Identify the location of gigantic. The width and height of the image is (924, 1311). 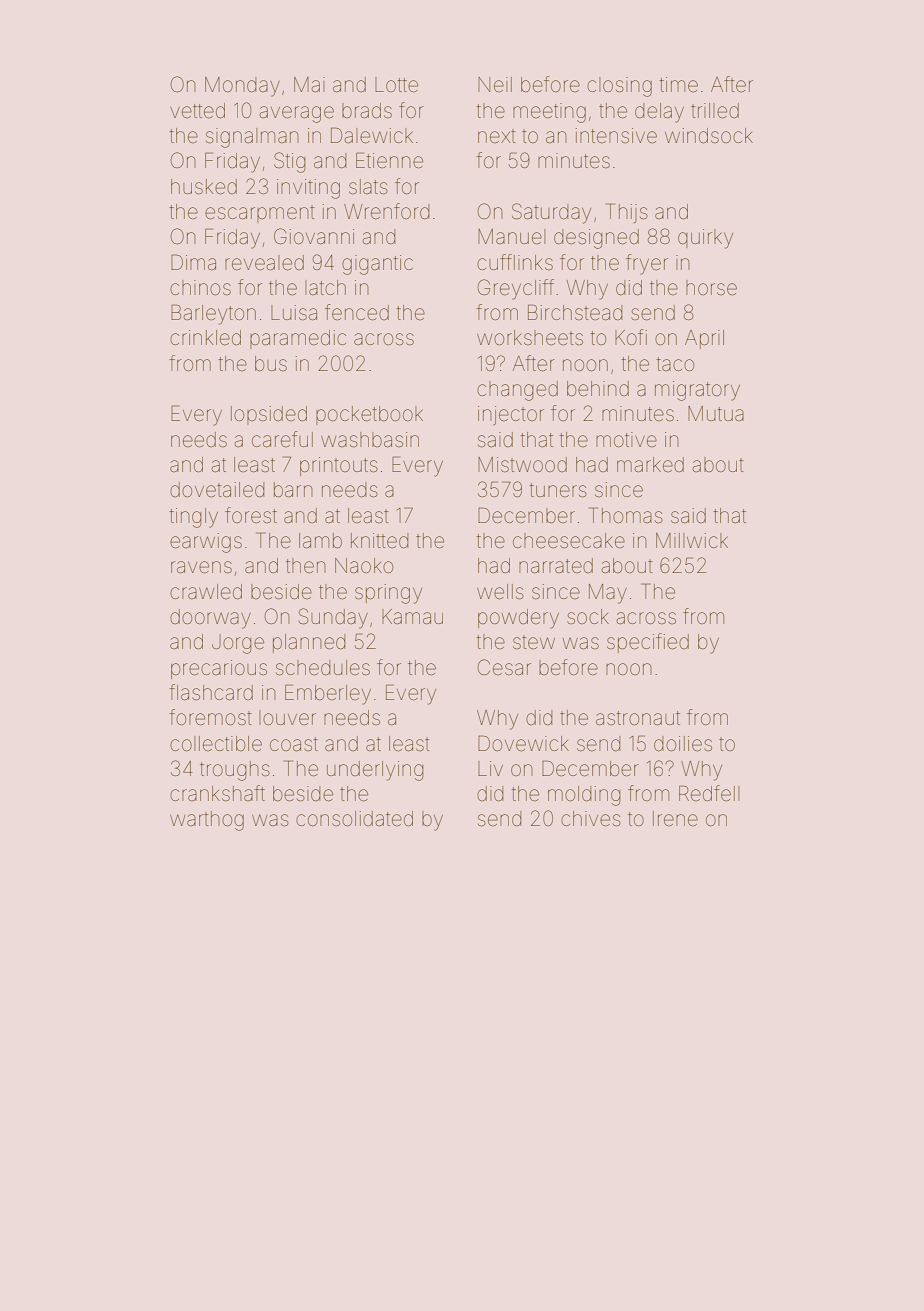
(377, 265).
